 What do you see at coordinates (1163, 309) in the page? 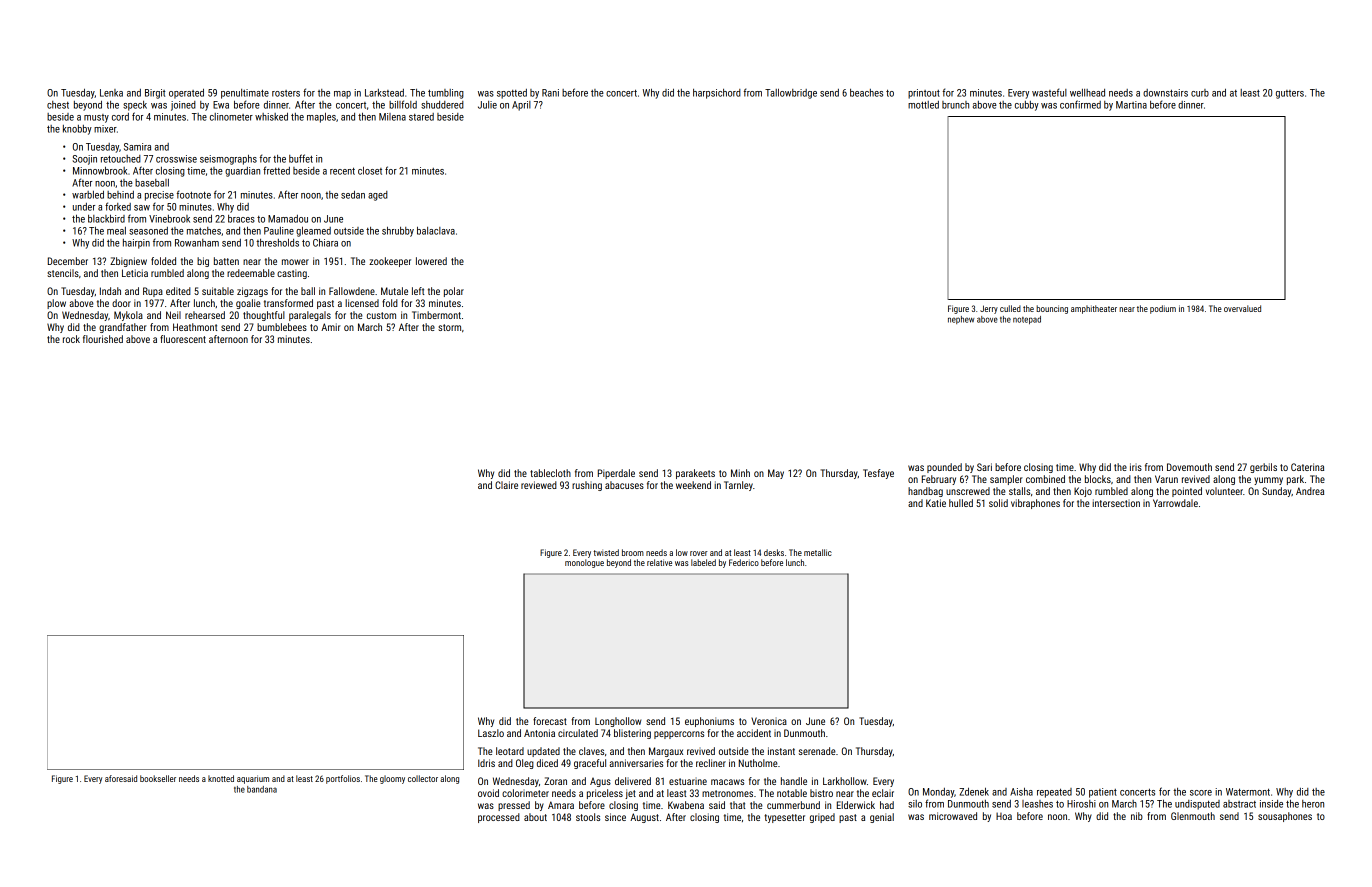
I see `podium` at bounding box center [1163, 309].
